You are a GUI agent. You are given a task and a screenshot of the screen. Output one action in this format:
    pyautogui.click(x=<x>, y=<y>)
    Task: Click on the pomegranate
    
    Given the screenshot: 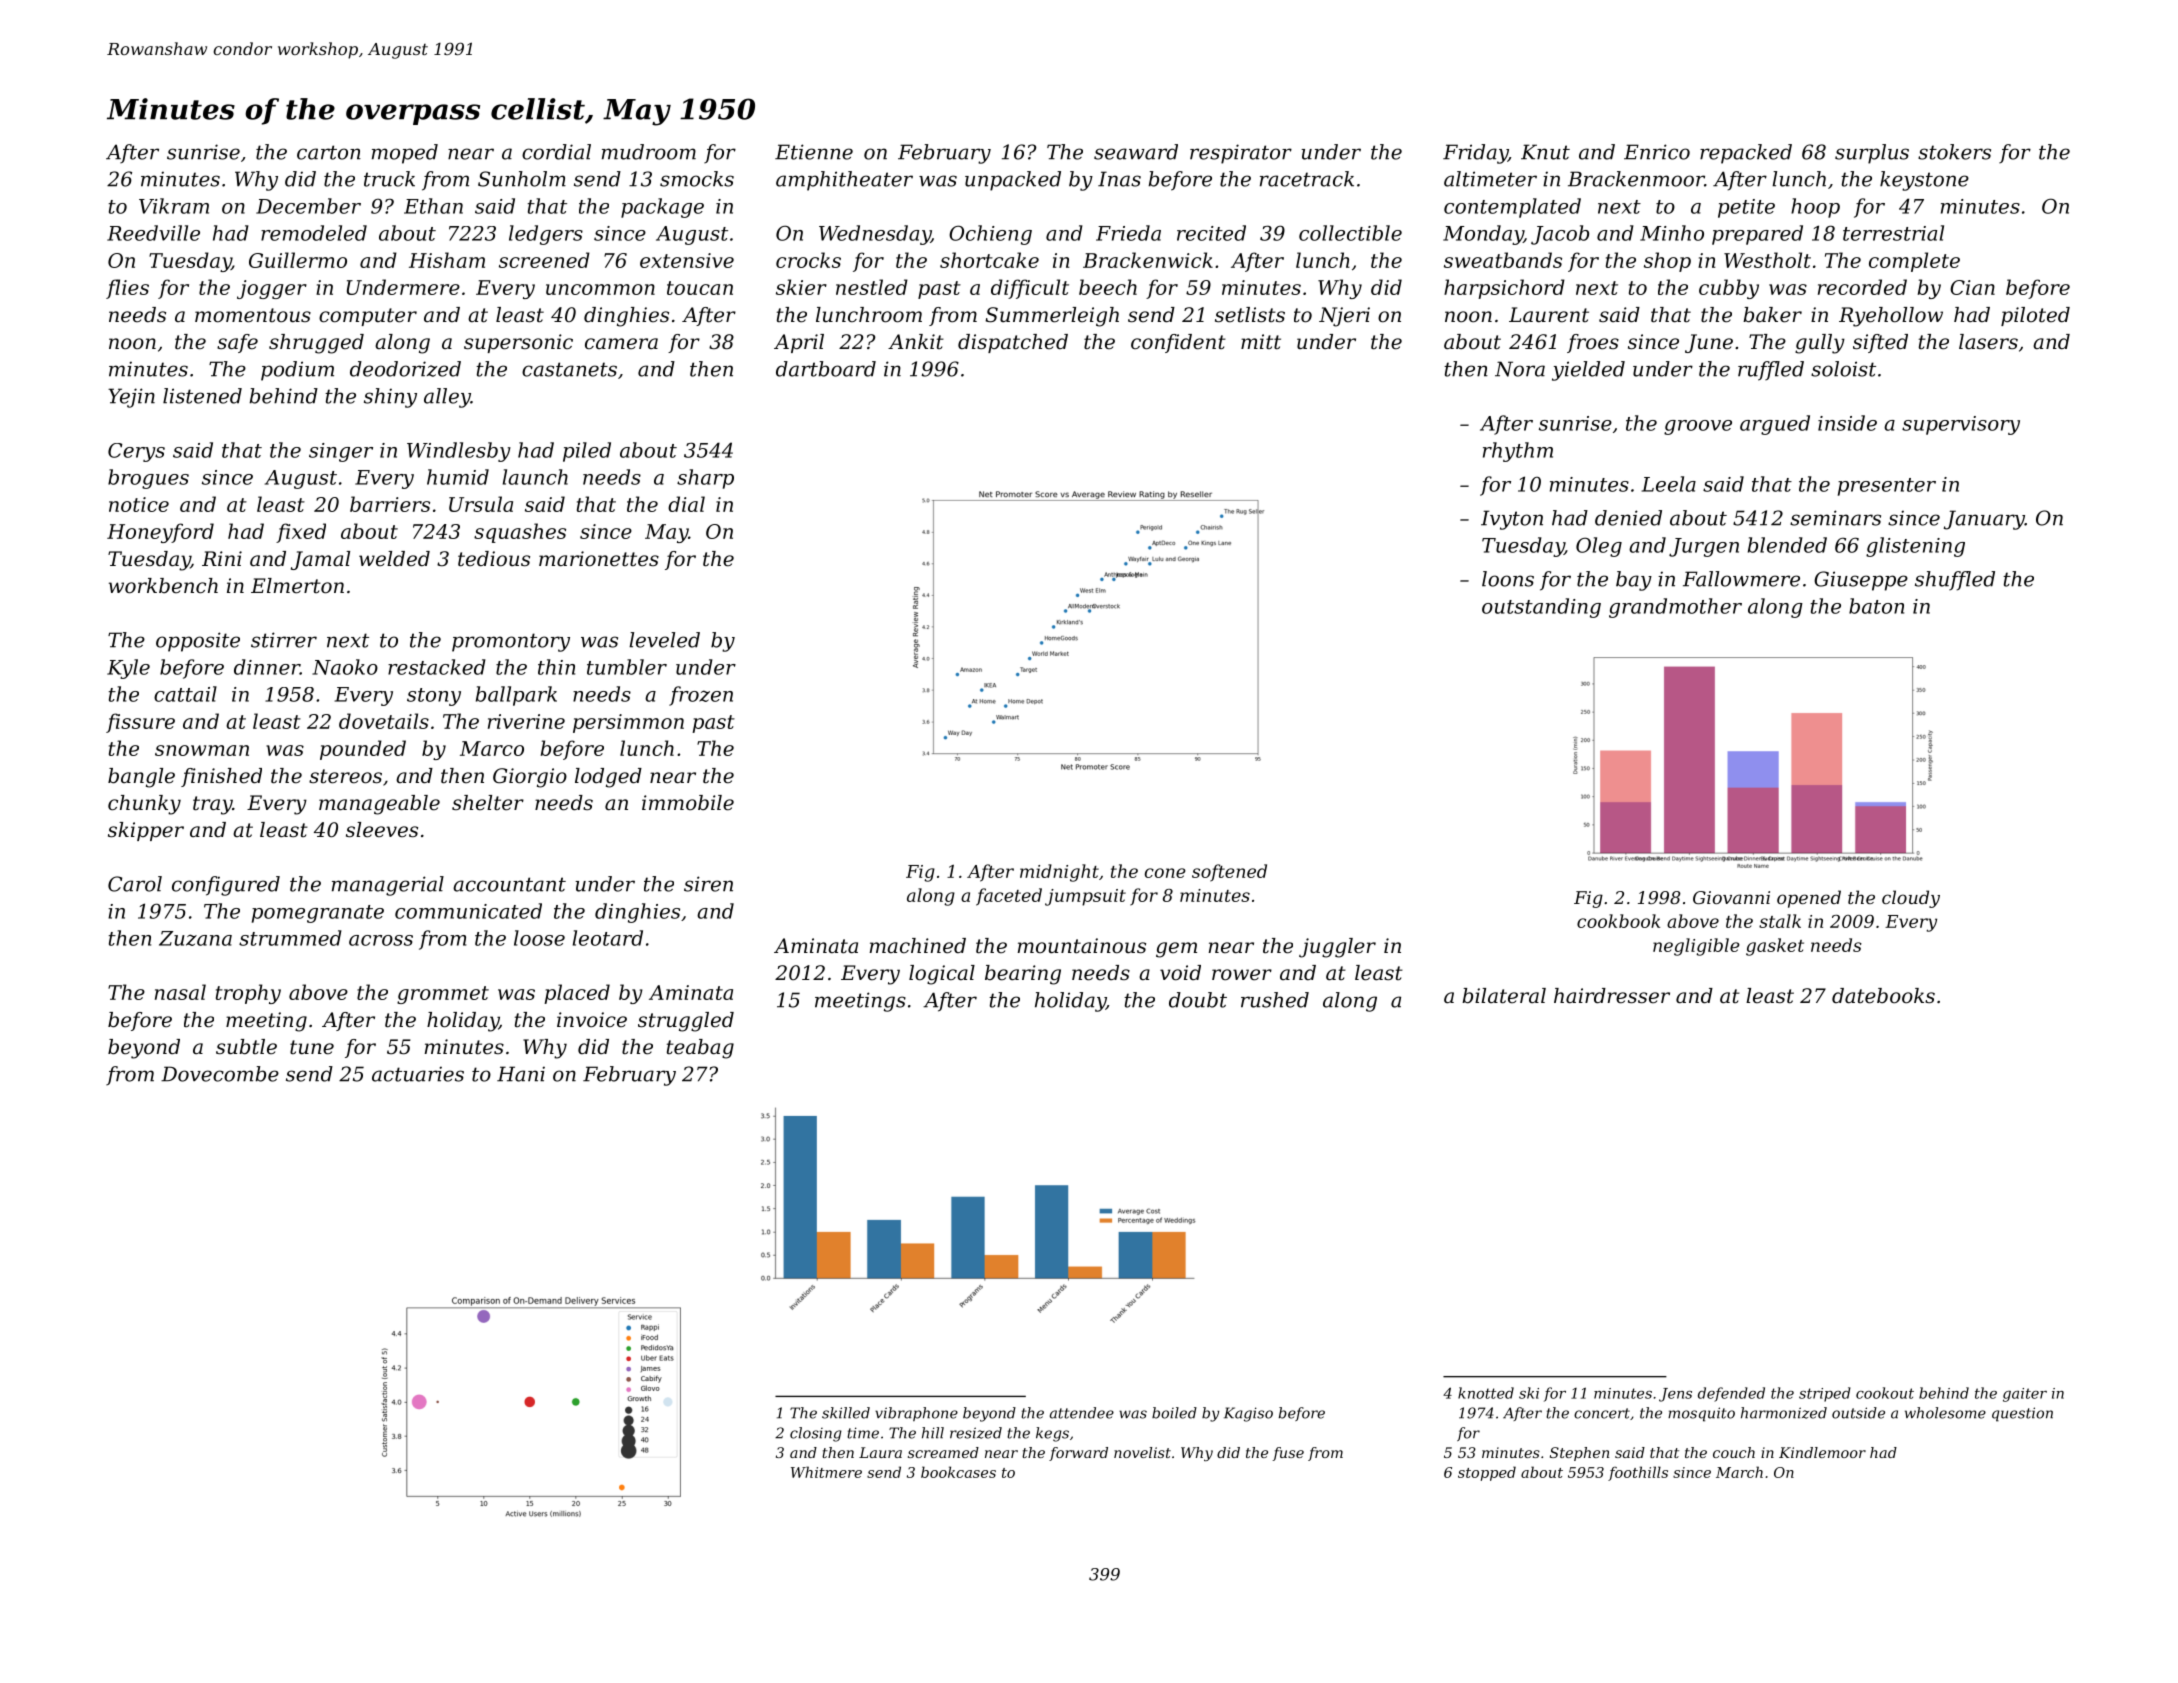 What is the action you would take?
    pyautogui.click(x=318, y=914)
